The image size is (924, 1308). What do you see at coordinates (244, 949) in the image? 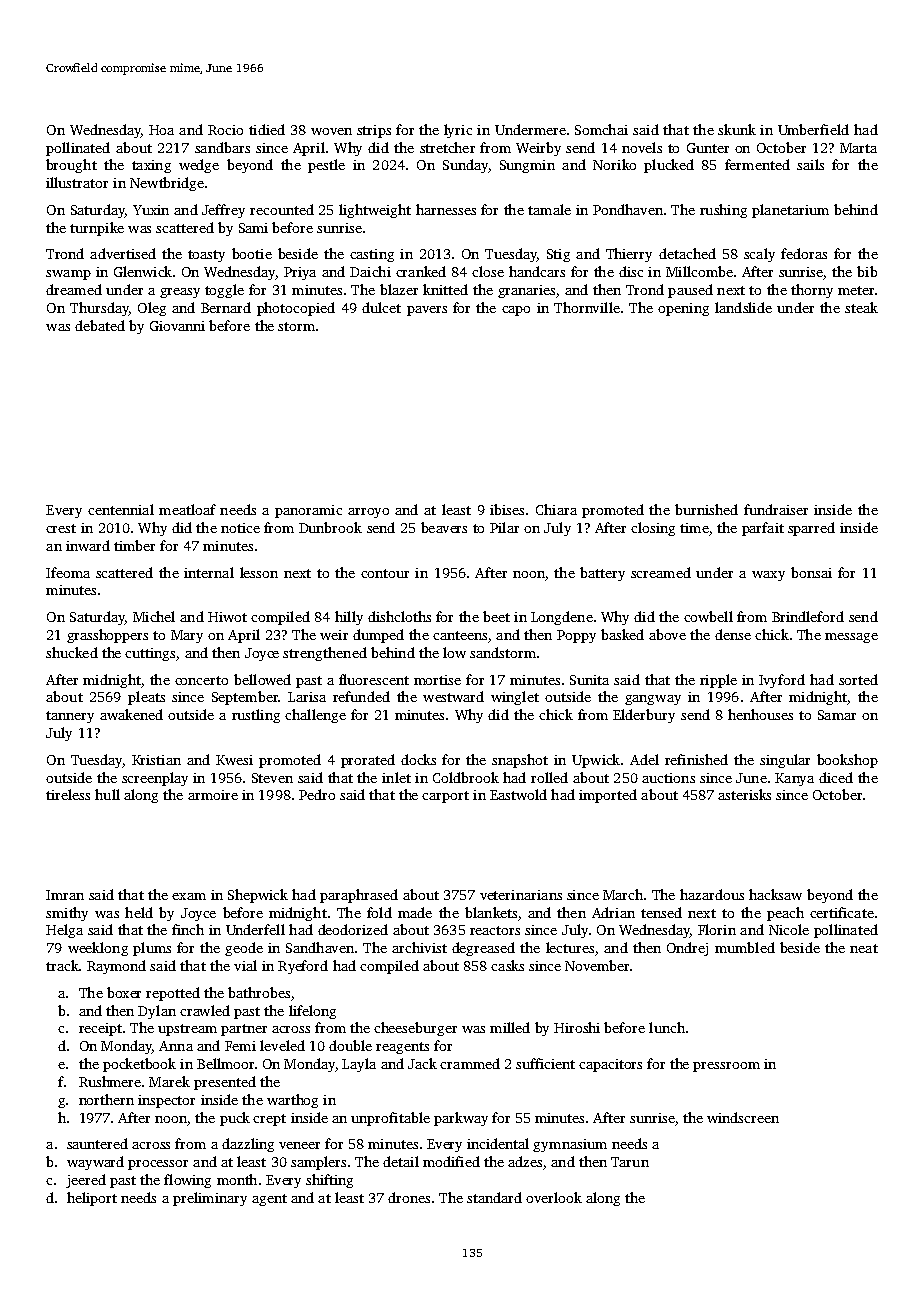
I see `geode` at bounding box center [244, 949].
